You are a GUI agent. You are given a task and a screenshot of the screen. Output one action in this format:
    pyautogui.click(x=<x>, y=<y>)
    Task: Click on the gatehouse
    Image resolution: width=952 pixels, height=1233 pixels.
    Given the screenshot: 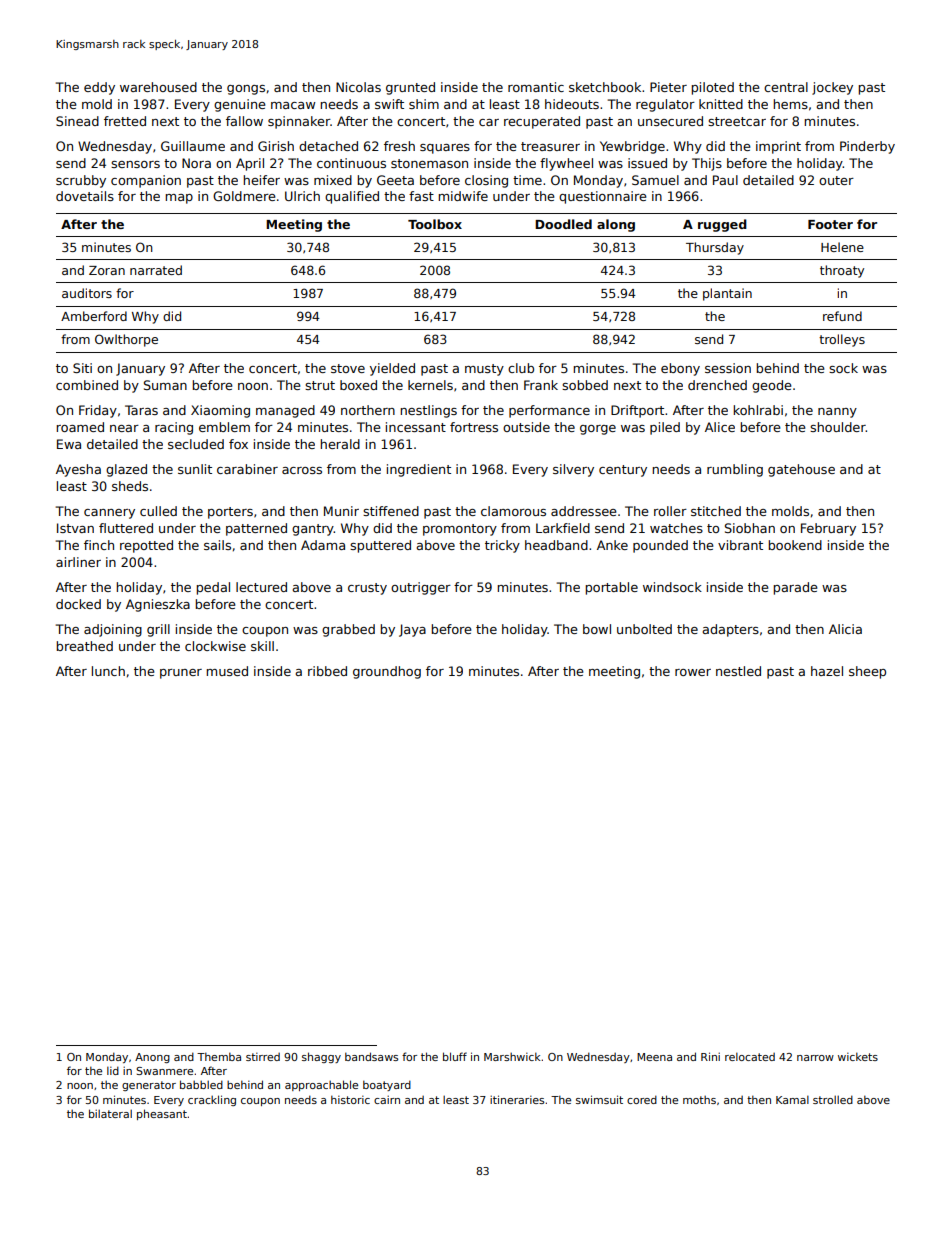 What is the action you would take?
    pyautogui.click(x=801, y=470)
